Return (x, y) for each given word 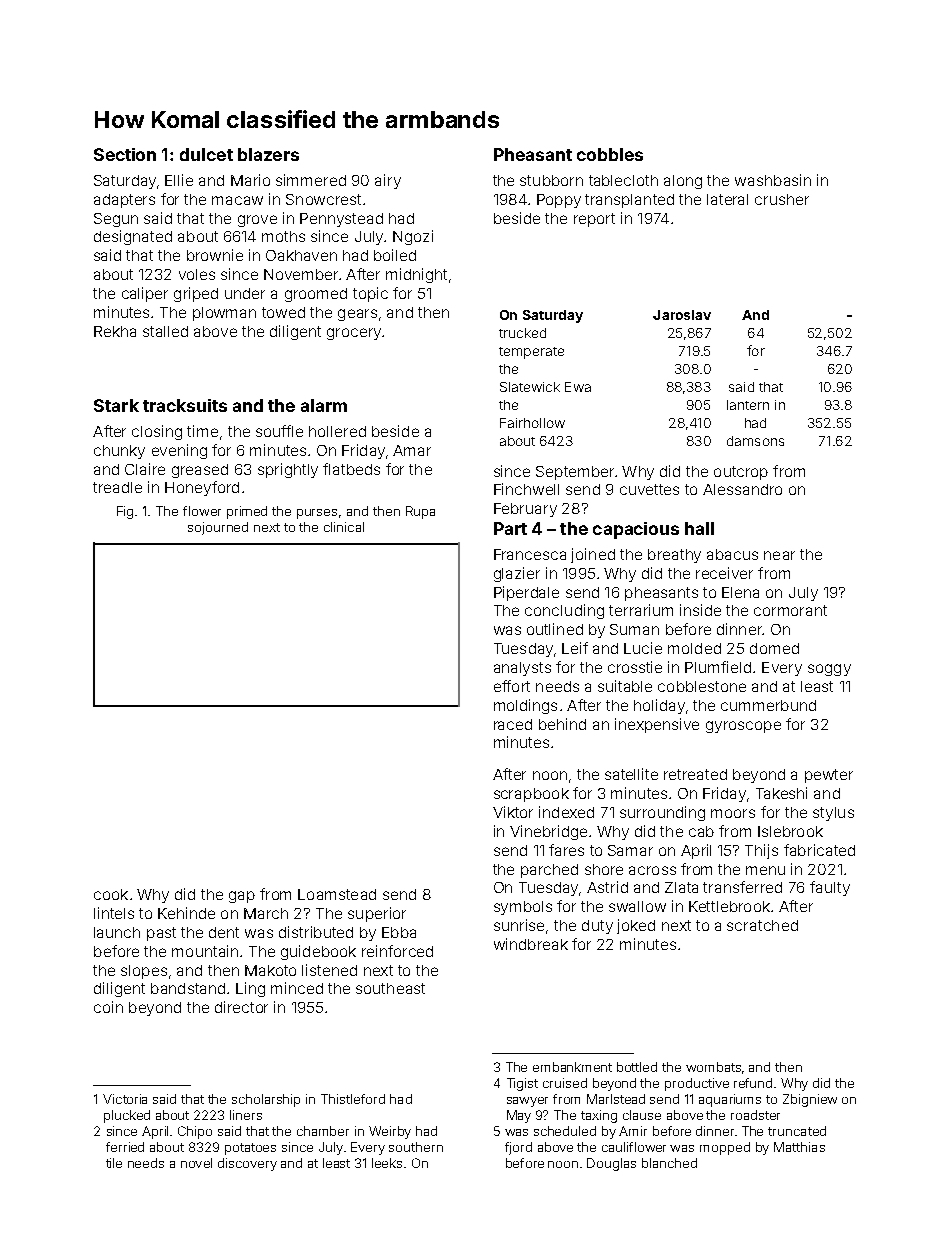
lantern (748, 405)
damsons (755, 441)
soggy (829, 670)
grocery (354, 334)
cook (111, 894)
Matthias (799, 1147)
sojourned (218, 528)
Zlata (681, 887)
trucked (522, 333)
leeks (387, 1163)
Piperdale (526, 593)
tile (114, 1163)
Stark (116, 405)
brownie (215, 255)
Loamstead (337, 894)
